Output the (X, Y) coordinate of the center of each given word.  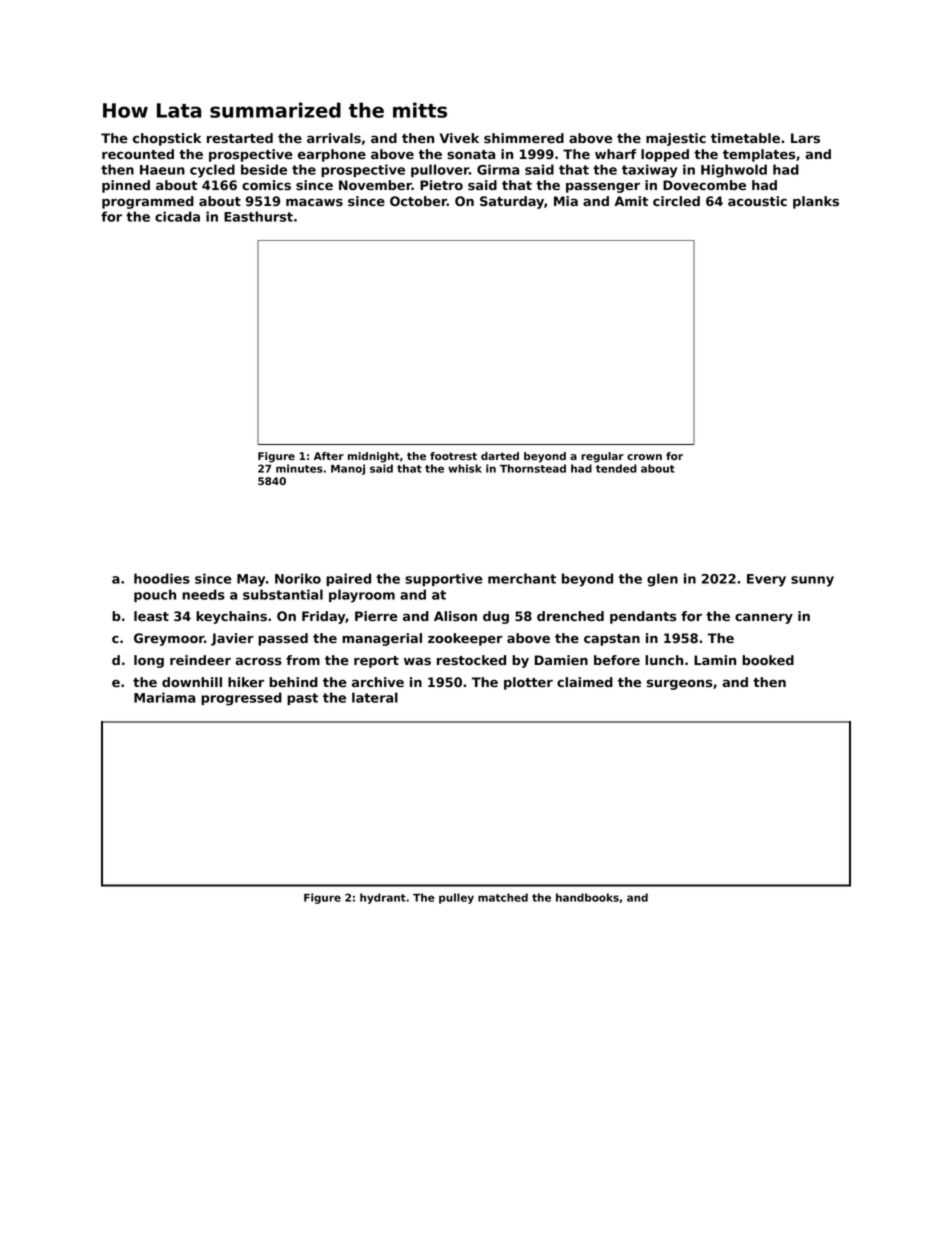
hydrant (383, 898)
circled (676, 201)
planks (816, 202)
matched (503, 897)
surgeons (679, 684)
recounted (138, 154)
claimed (585, 682)
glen (662, 580)
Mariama (164, 697)
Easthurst (258, 216)
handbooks (587, 897)
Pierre (376, 616)
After (329, 456)
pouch (155, 595)
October (418, 201)
